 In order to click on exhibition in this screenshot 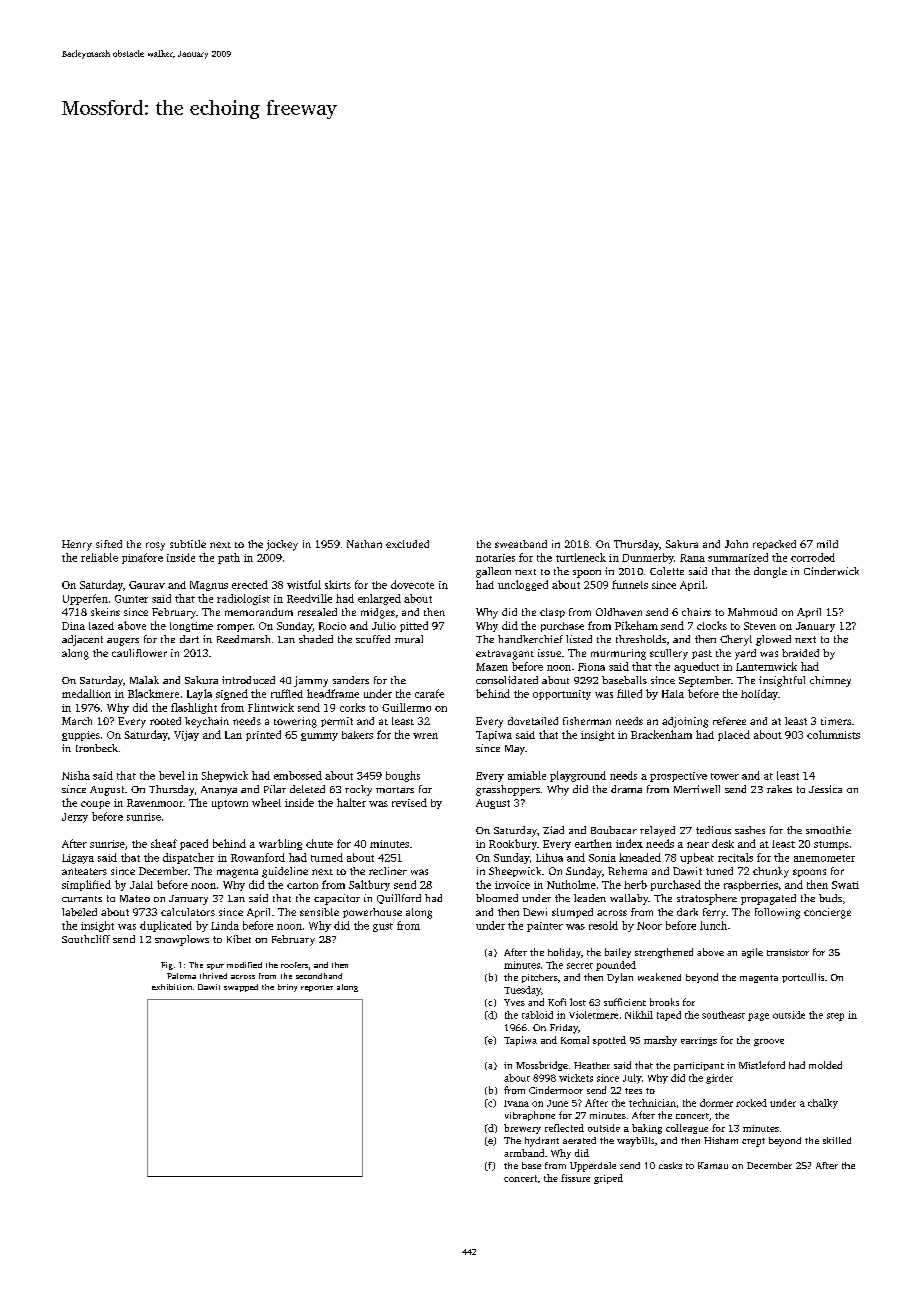, I will do `click(172, 987)`.
